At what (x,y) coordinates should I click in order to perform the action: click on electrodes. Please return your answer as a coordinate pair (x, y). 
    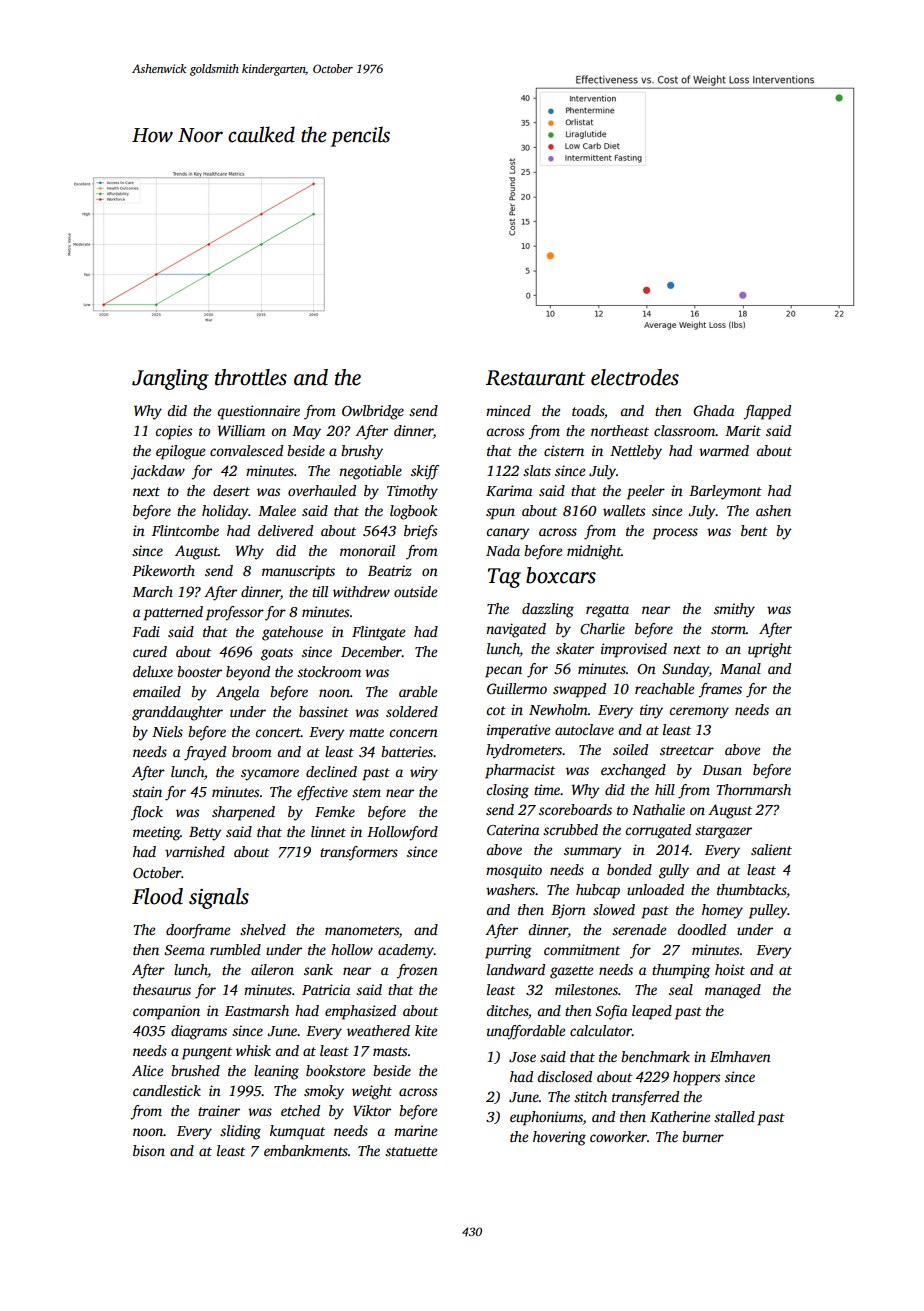
    Looking at the image, I should click on (635, 377).
